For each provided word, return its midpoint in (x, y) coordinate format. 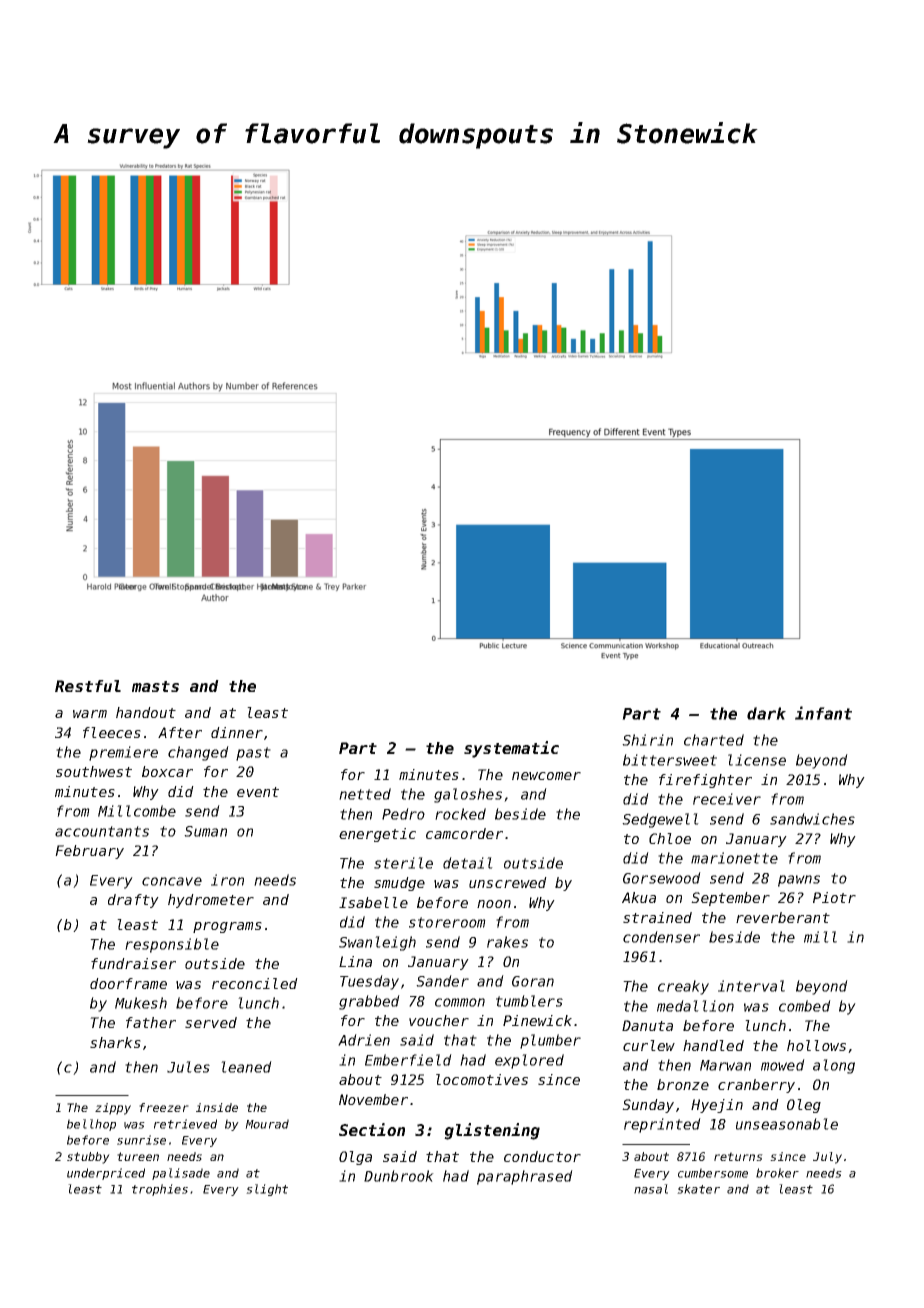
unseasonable (787, 1124)
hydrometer (211, 901)
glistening (492, 1131)
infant (823, 713)
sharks (115, 1042)
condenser (661, 937)
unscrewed (508, 882)
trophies (160, 1190)
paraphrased (525, 1177)
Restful (88, 686)
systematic (511, 749)
